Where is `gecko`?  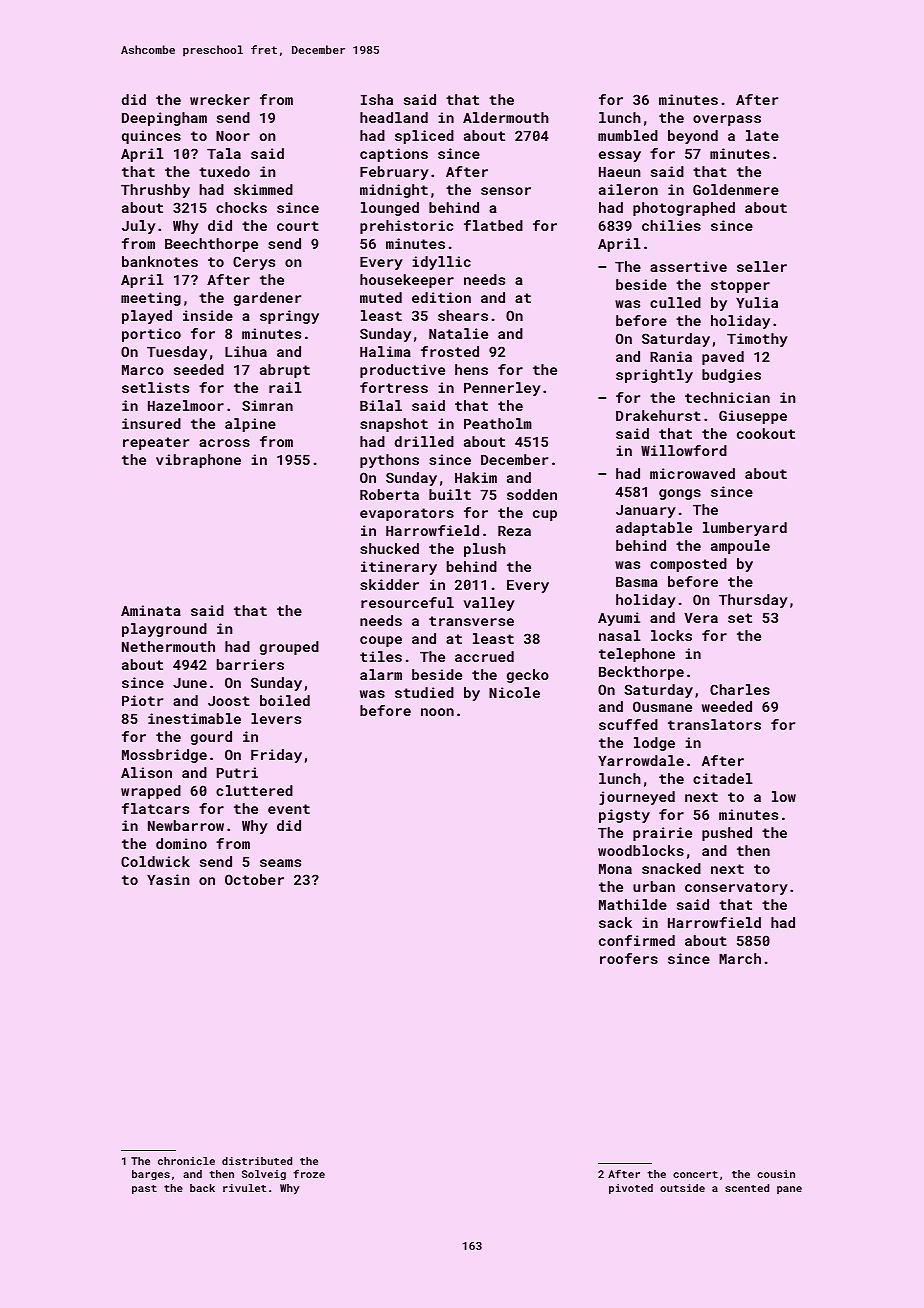
gecko is located at coordinates (528, 676).
